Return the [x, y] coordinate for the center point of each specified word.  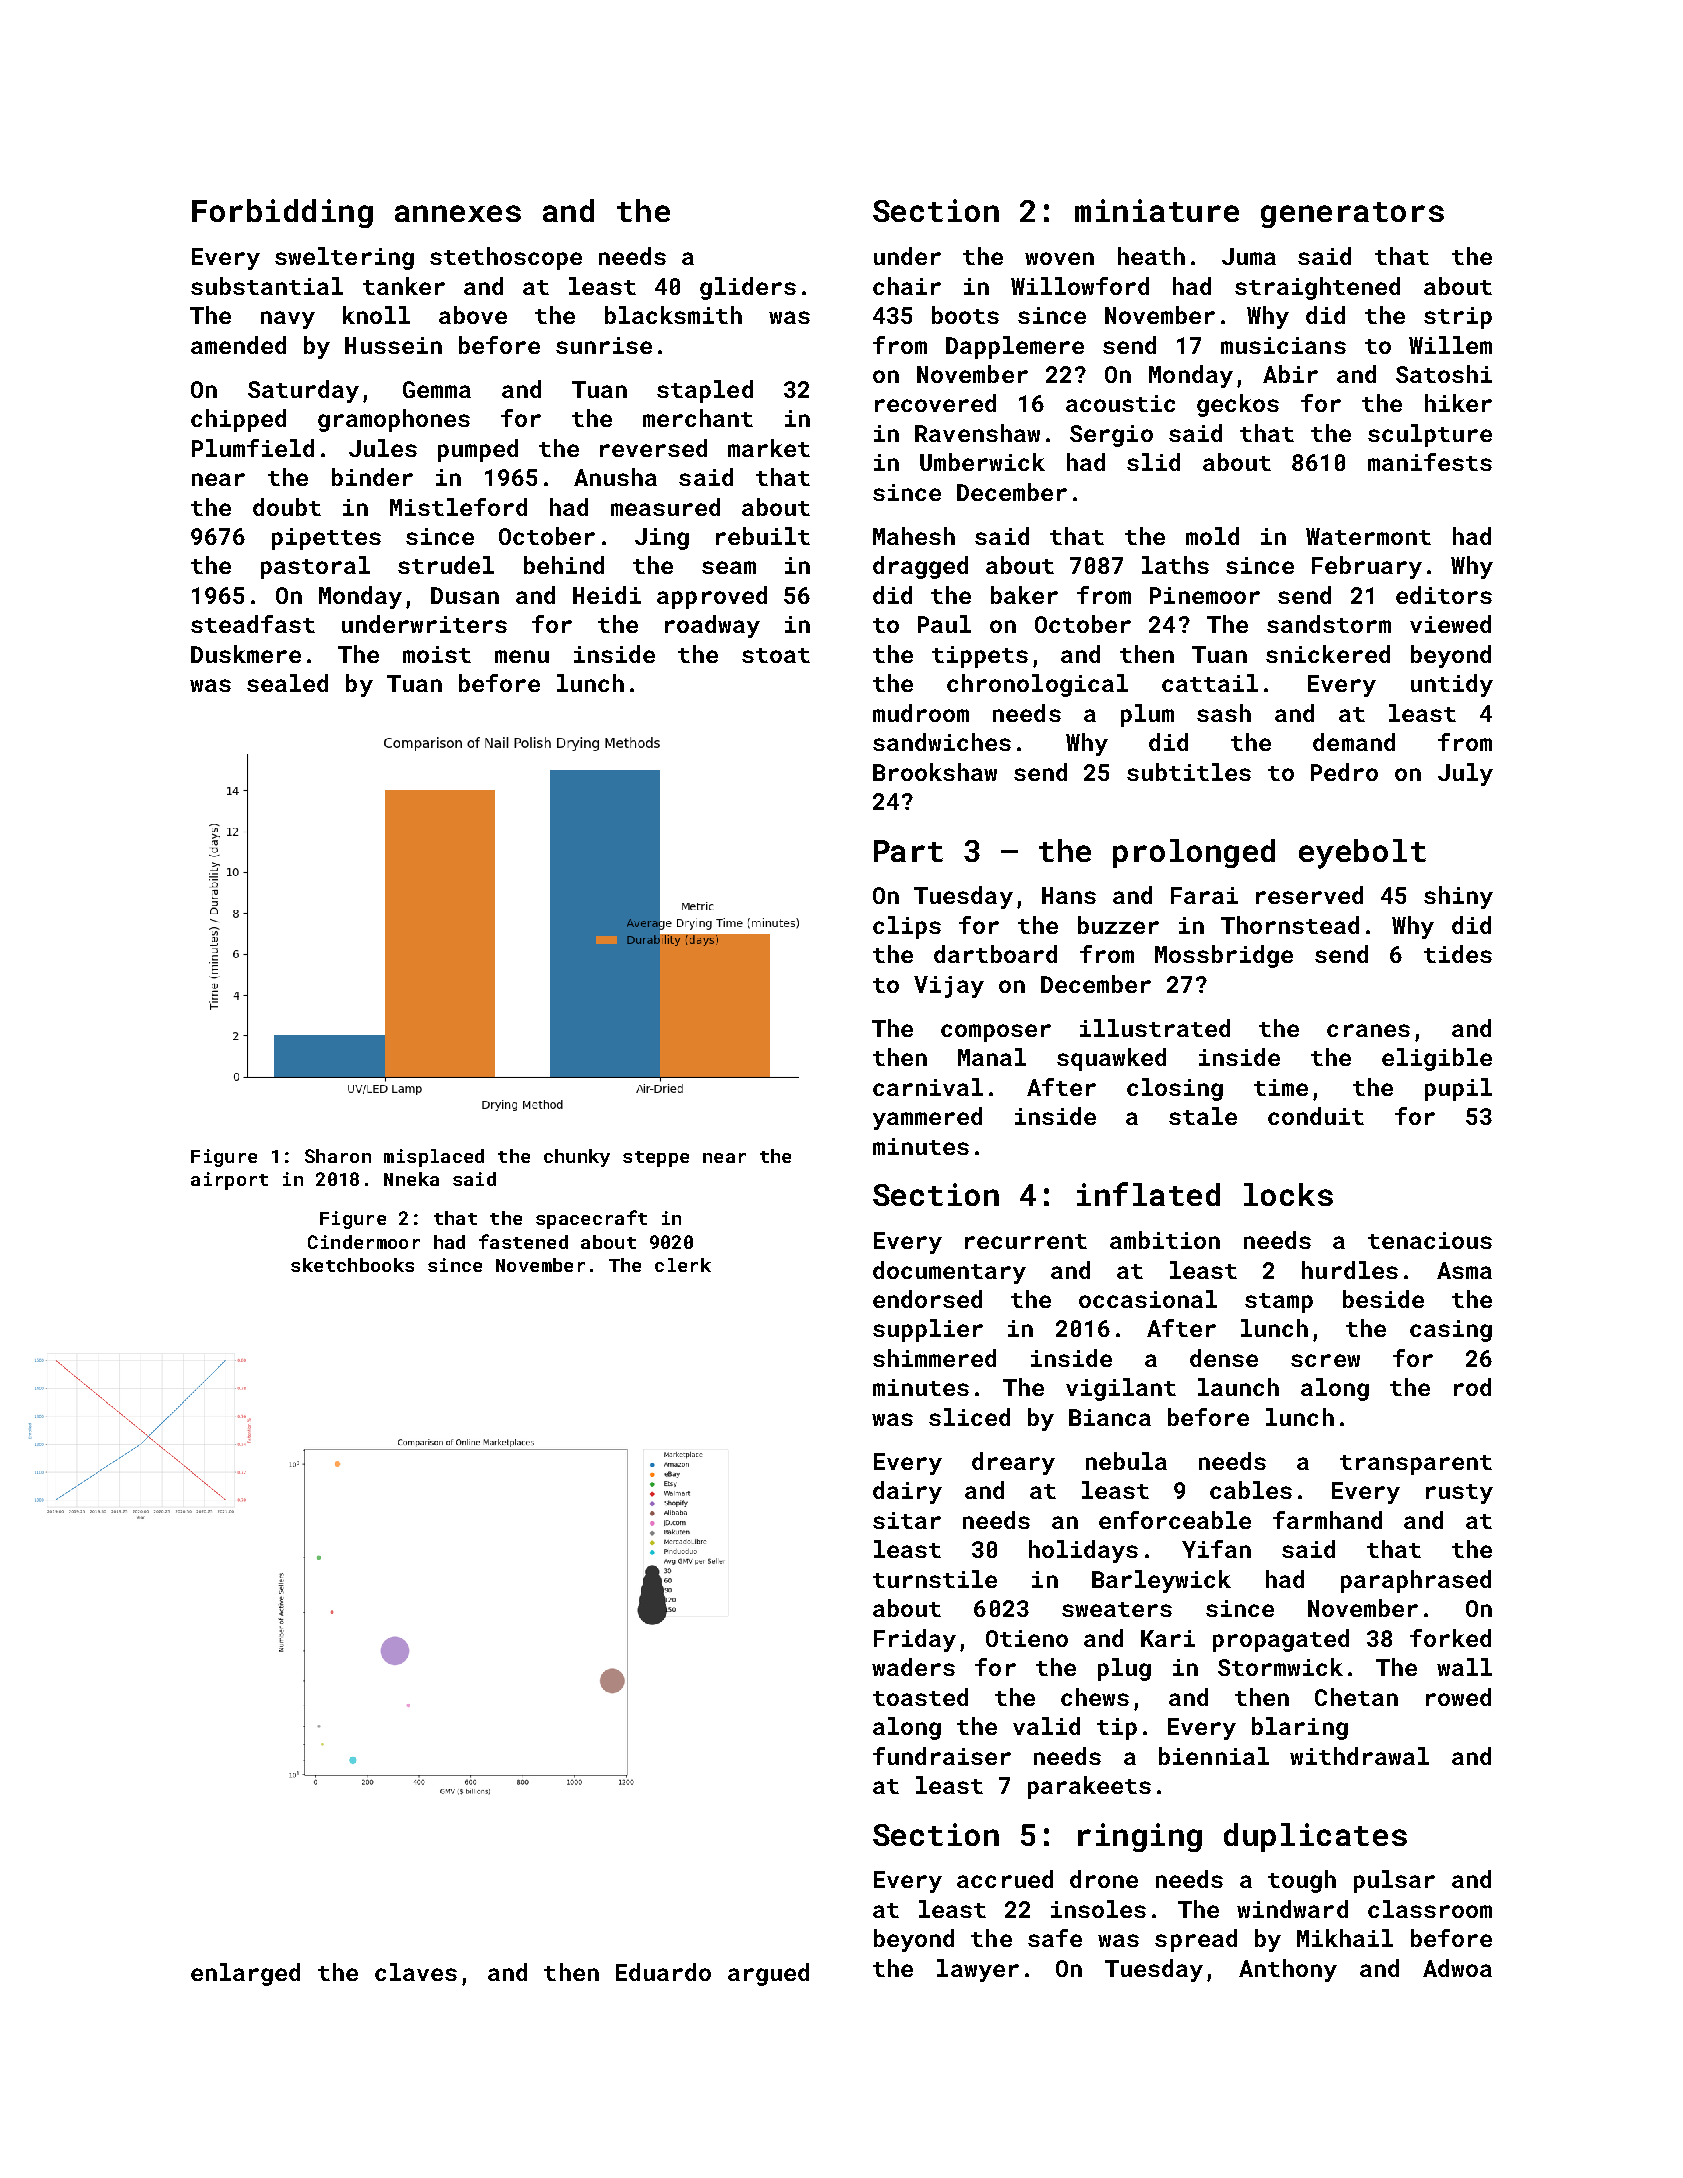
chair [907, 286]
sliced [969, 1417]
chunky [577, 1158]
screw [1325, 1360]
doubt [287, 507]
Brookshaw [935, 772]
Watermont [1368, 536]
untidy [1452, 685]
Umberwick [982, 462]
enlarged [245, 1974]
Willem [1450, 345]
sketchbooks [352, 1265]
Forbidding [282, 213]
